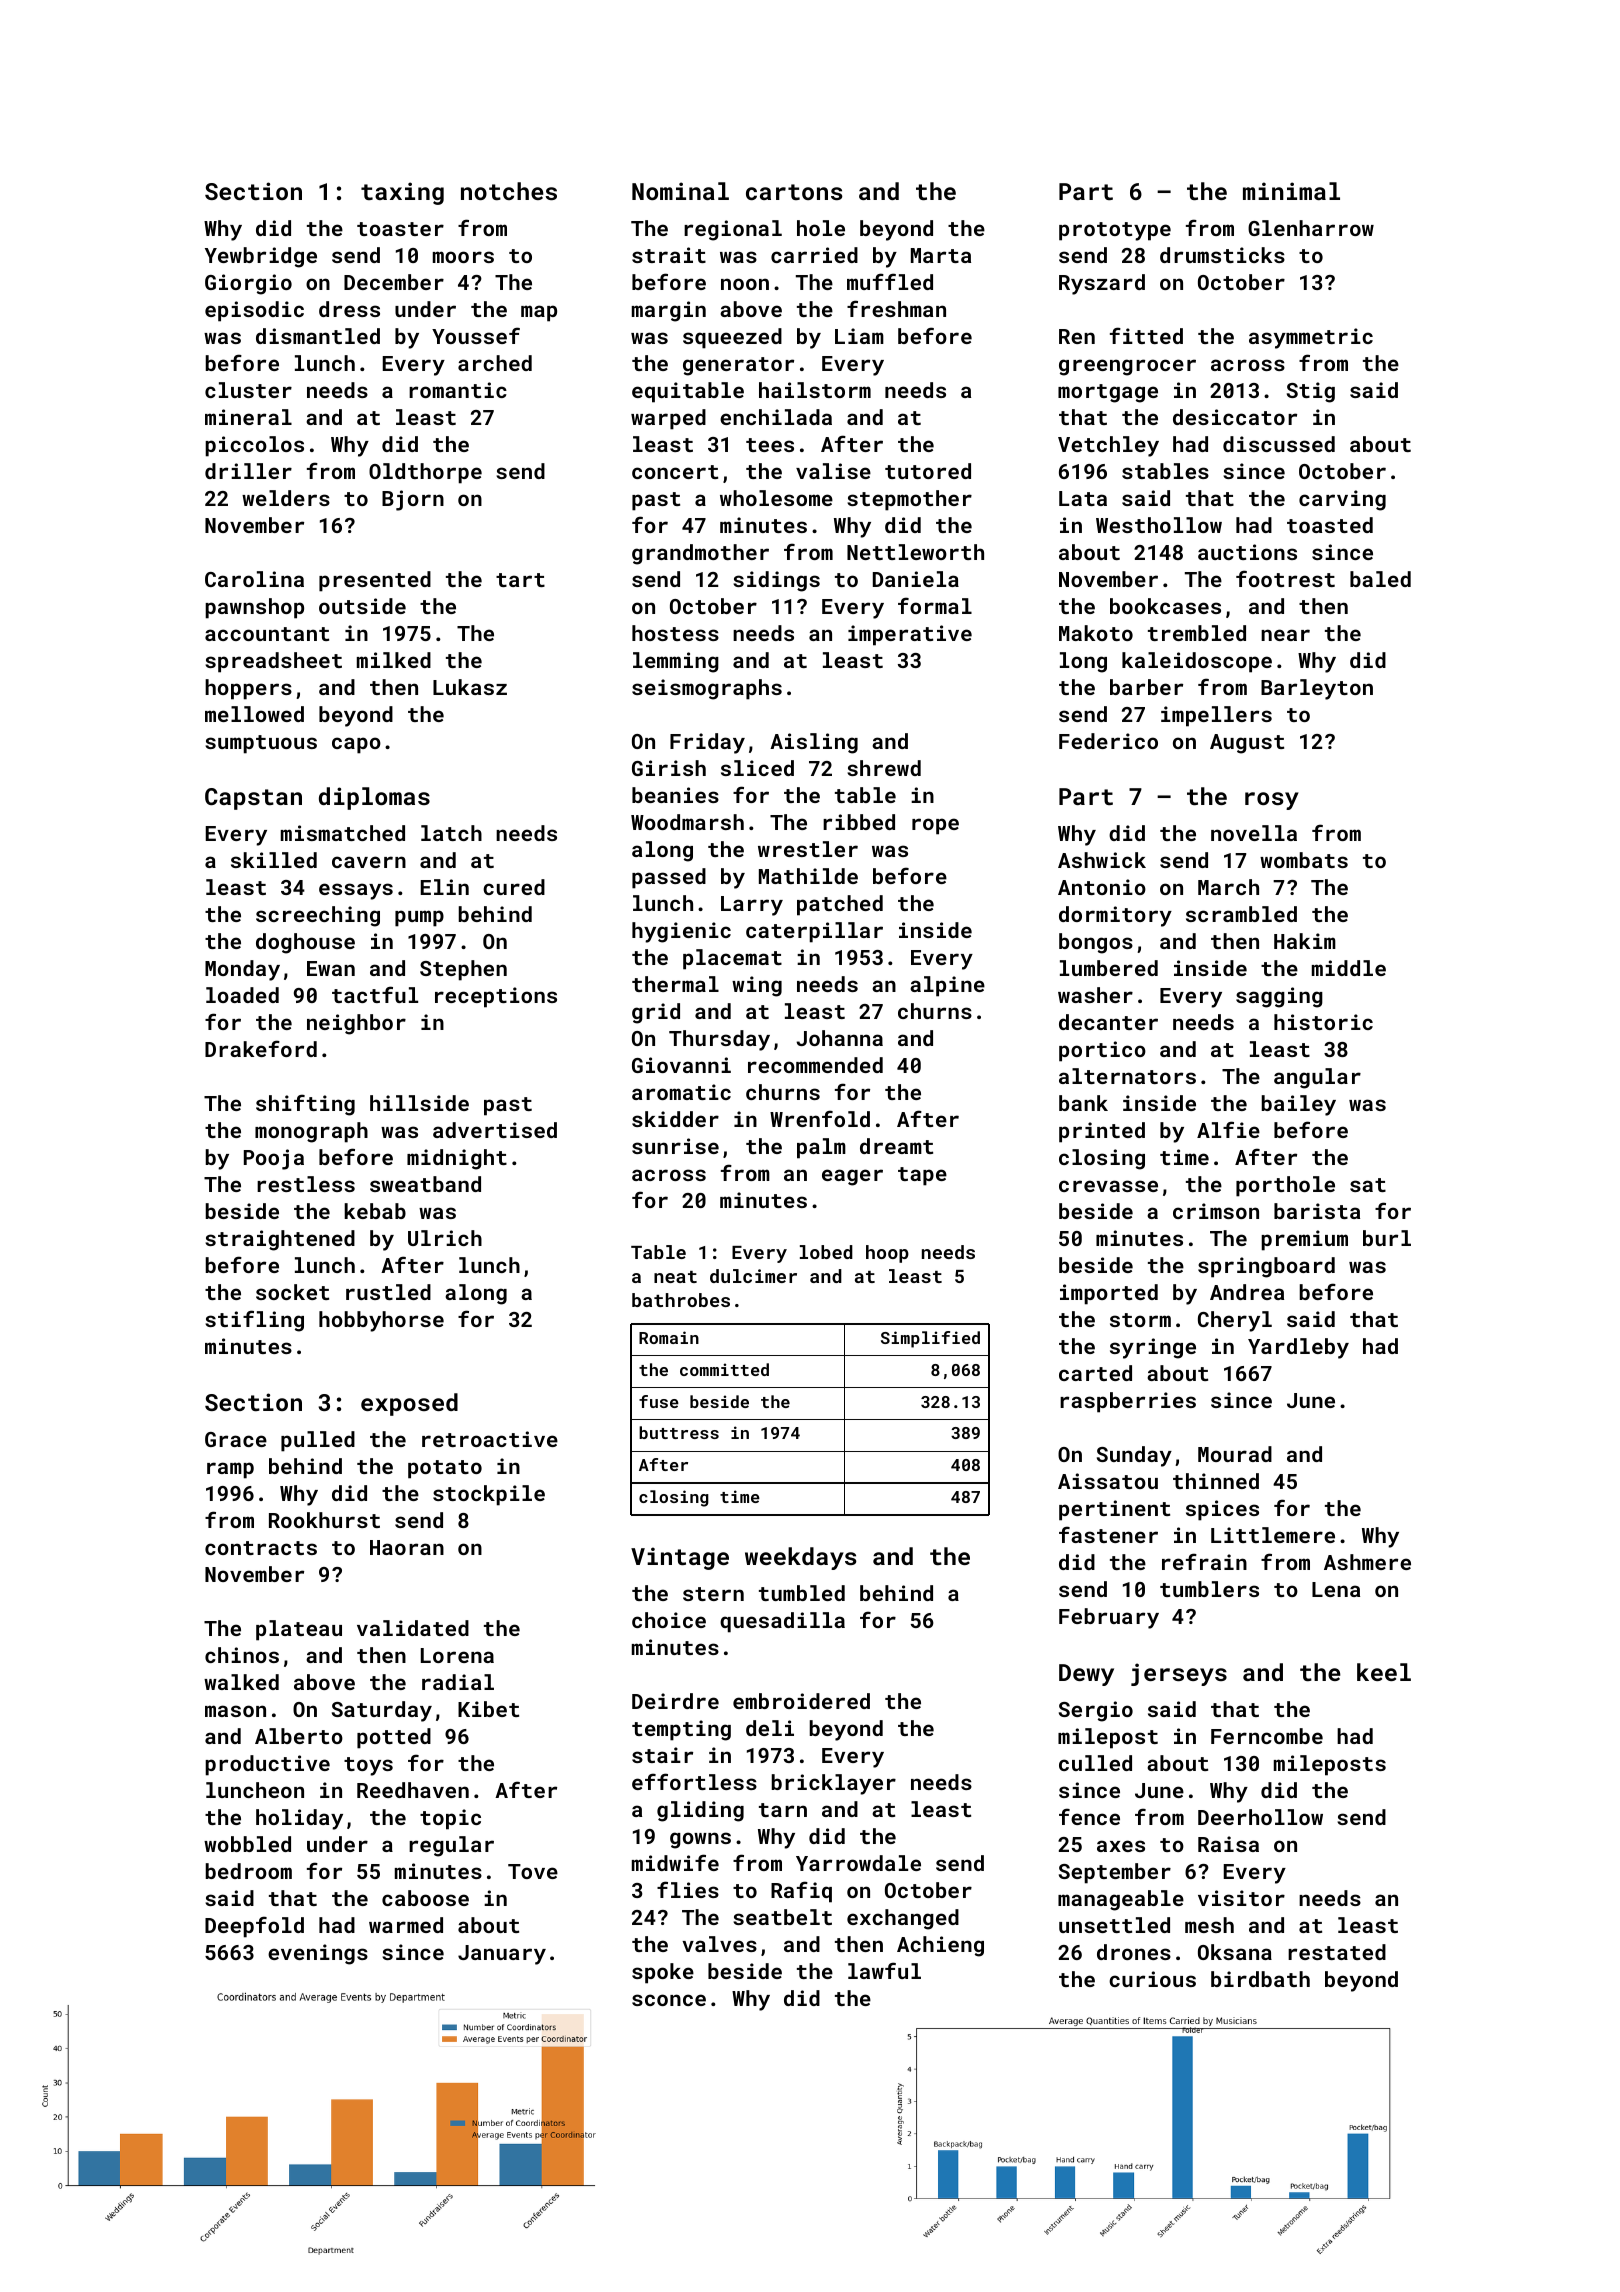 This screenshot has width=1620, height=2292. What do you see at coordinates (1349, 968) in the screenshot?
I see `middle` at bounding box center [1349, 968].
